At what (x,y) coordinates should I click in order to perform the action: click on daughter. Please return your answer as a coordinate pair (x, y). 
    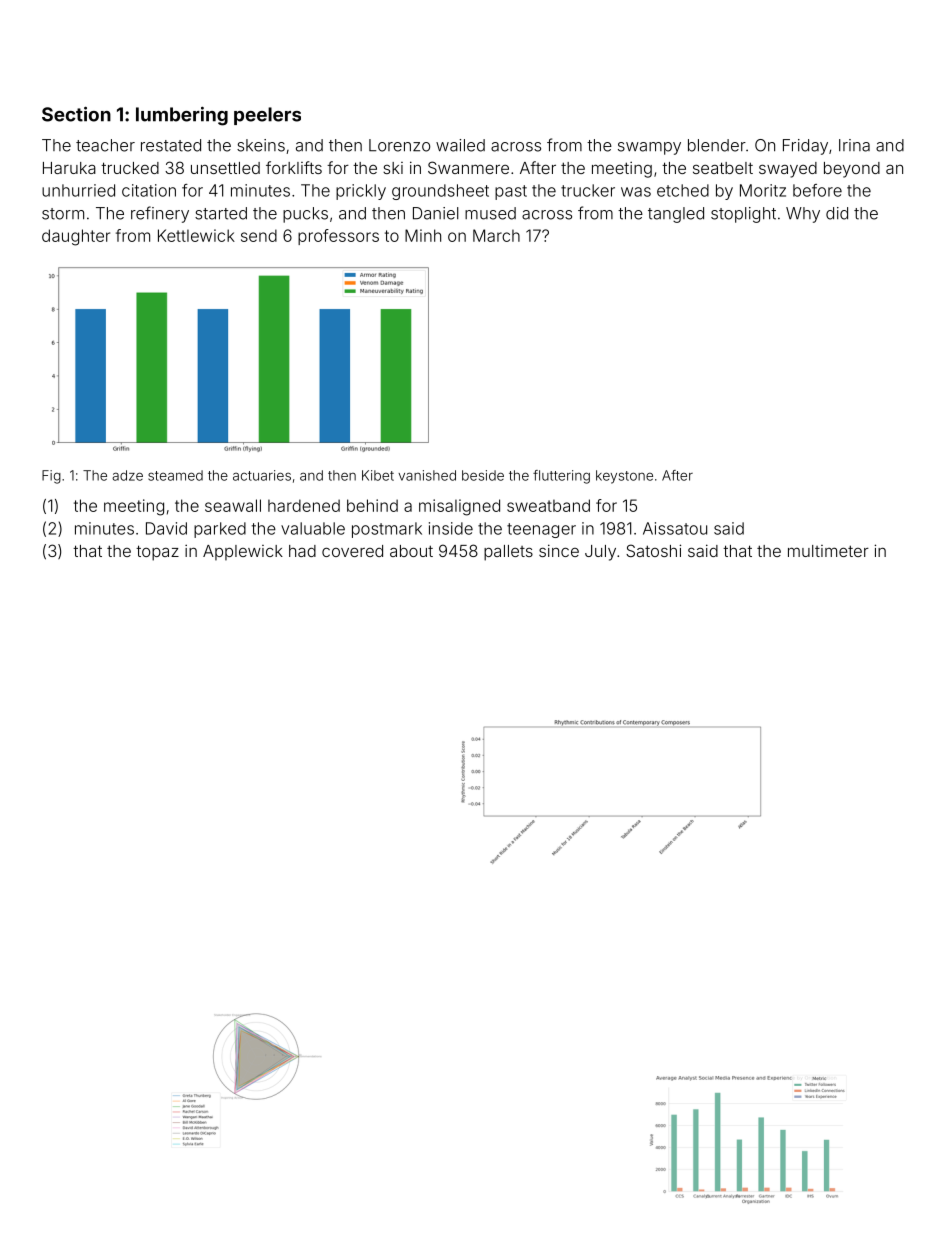
    Looking at the image, I should click on (76, 237).
